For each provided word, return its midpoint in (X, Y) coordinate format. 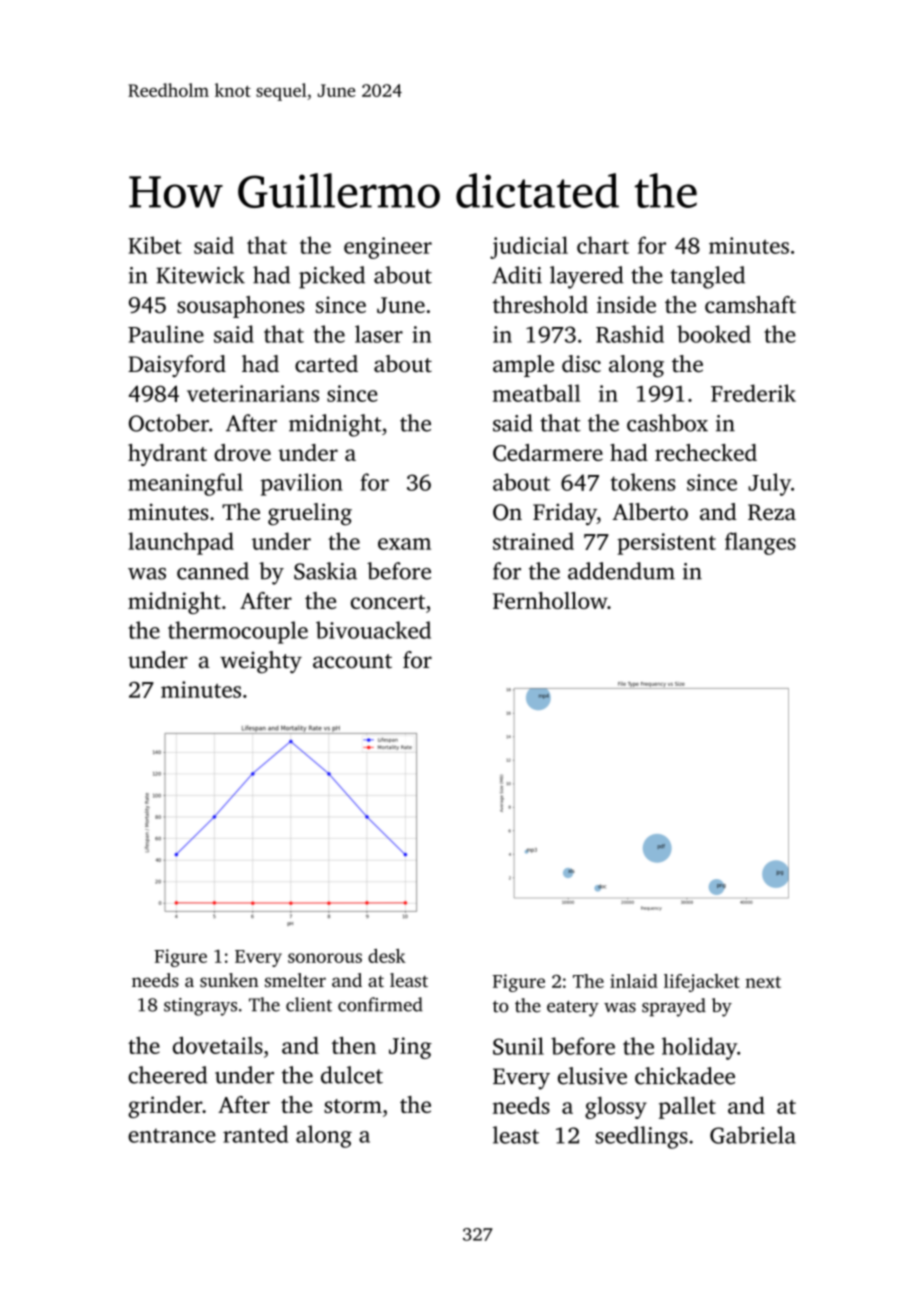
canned (213, 571)
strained (533, 541)
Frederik (753, 393)
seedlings (642, 1137)
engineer (388, 248)
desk (387, 956)
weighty (261, 662)
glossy (616, 1107)
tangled (707, 277)
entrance (172, 1135)
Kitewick (200, 275)
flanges (760, 543)
